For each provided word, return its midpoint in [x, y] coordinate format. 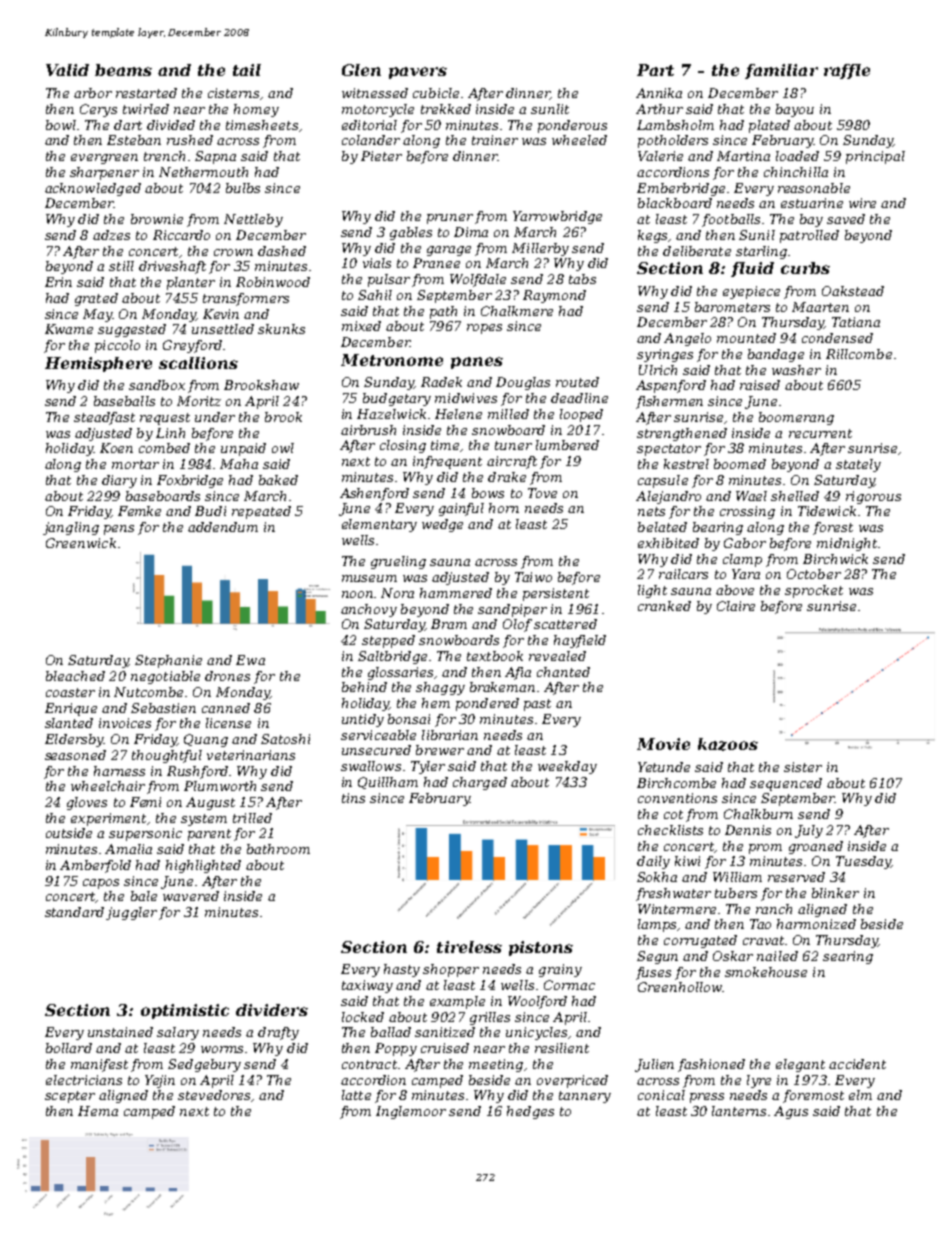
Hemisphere [98, 364]
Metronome [392, 360]
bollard [69, 1048]
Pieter [381, 156]
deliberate [697, 251]
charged [480, 783]
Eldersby [74, 740]
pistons [541, 948]
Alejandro [668, 497]
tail [247, 70]
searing [848, 957]
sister [803, 767]
